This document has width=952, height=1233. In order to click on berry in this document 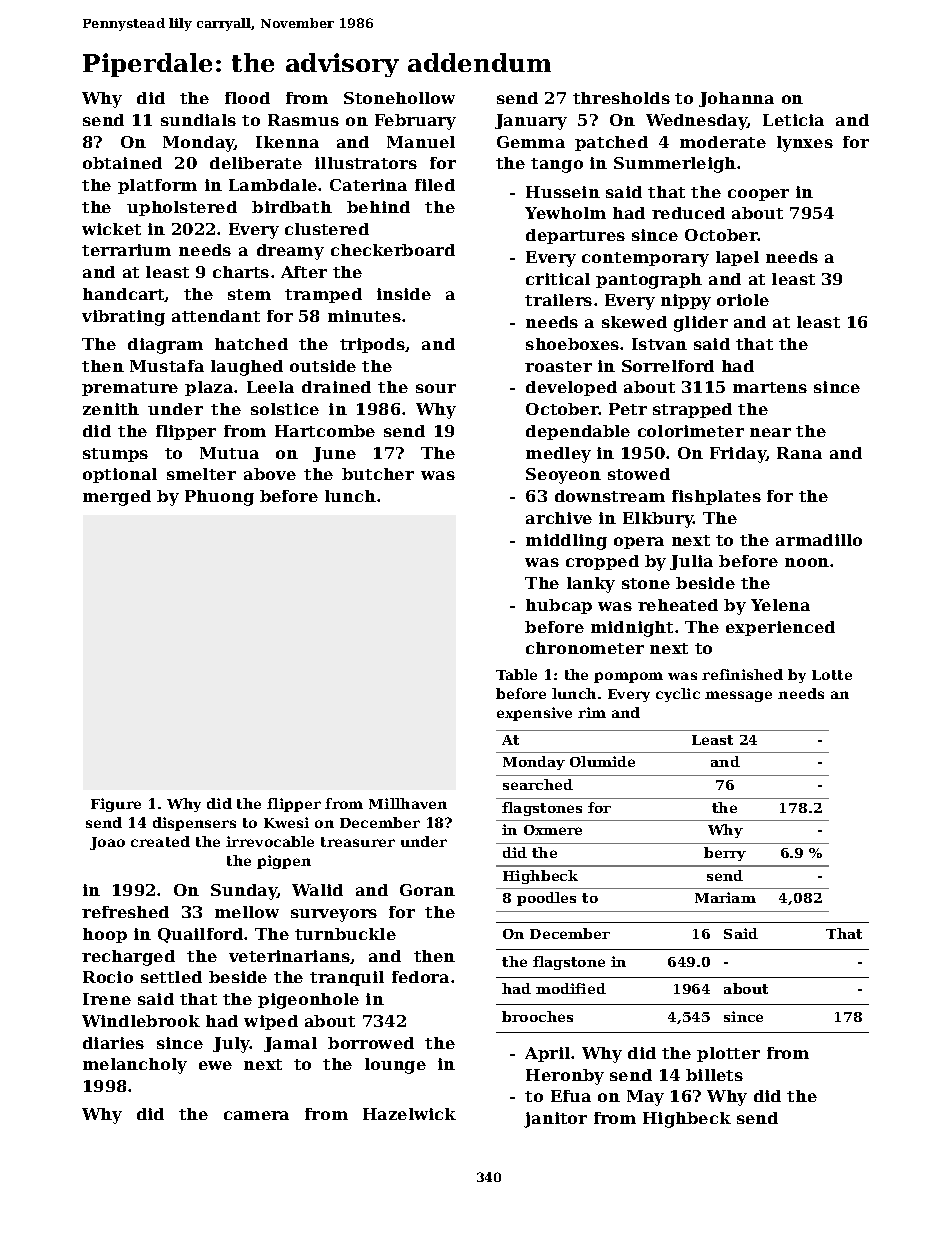, I will do `click(725, 854)`.
